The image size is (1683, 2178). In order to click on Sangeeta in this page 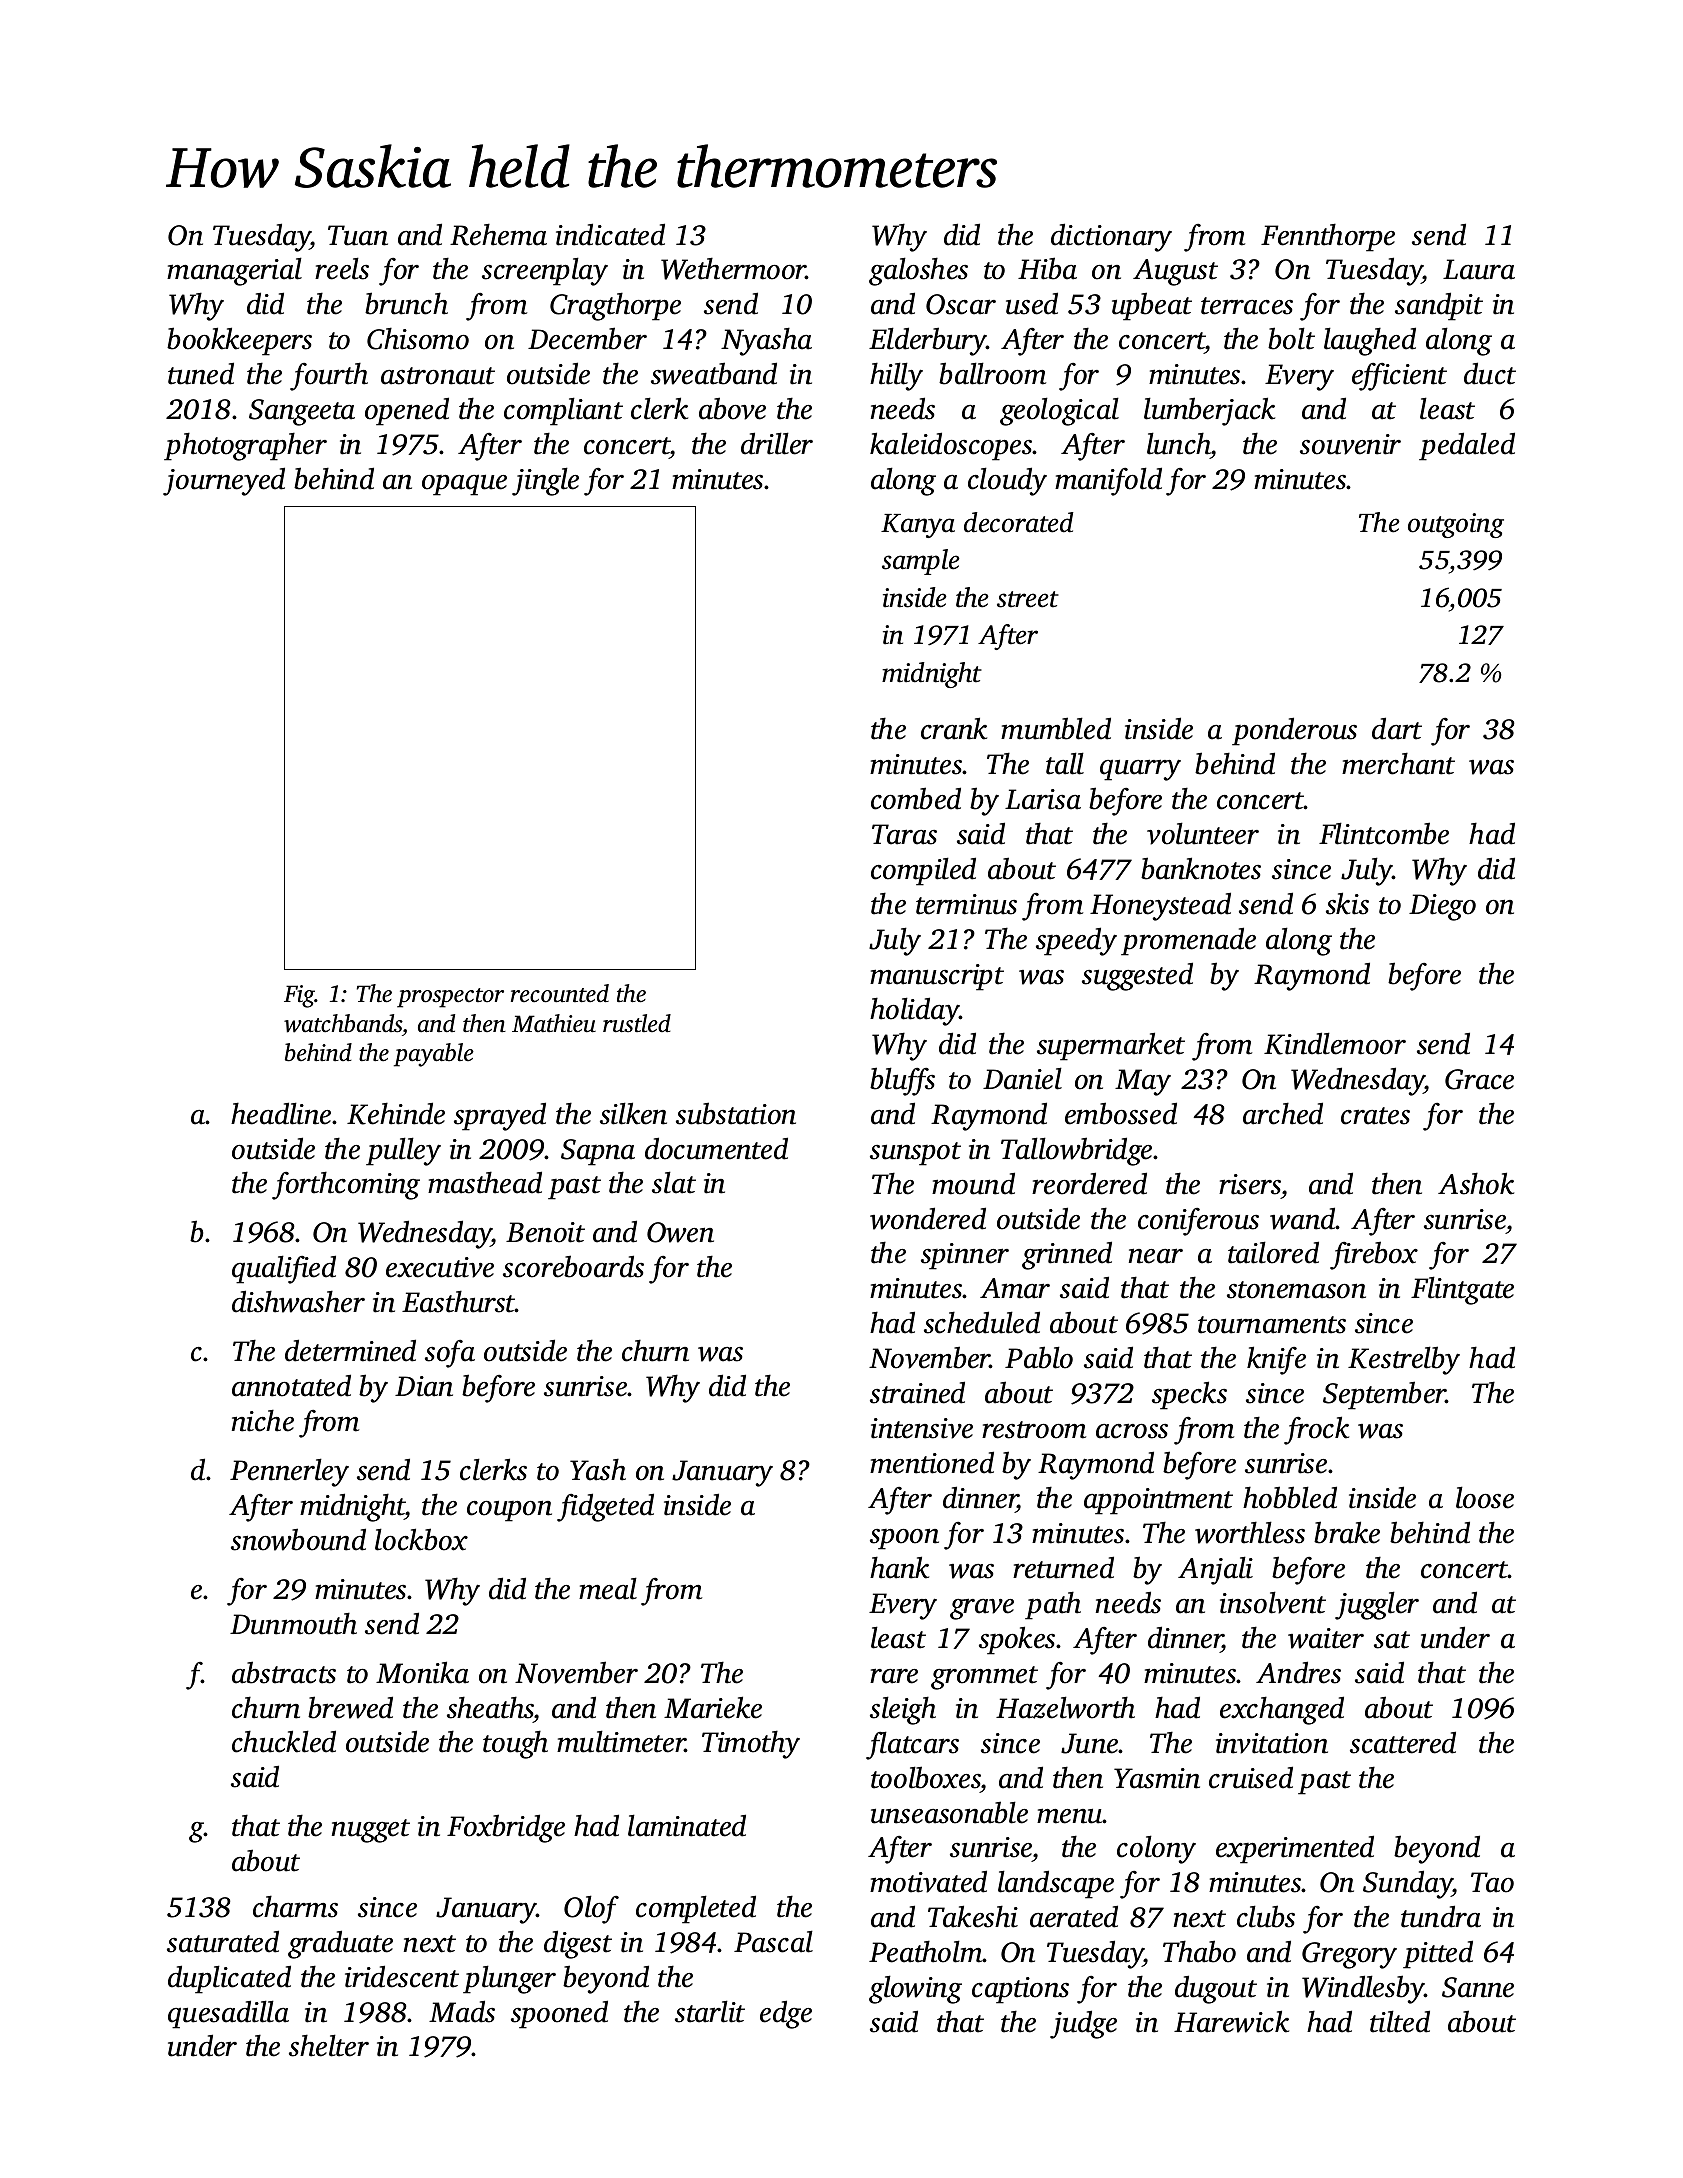, I will do `click(302, 412)`.
